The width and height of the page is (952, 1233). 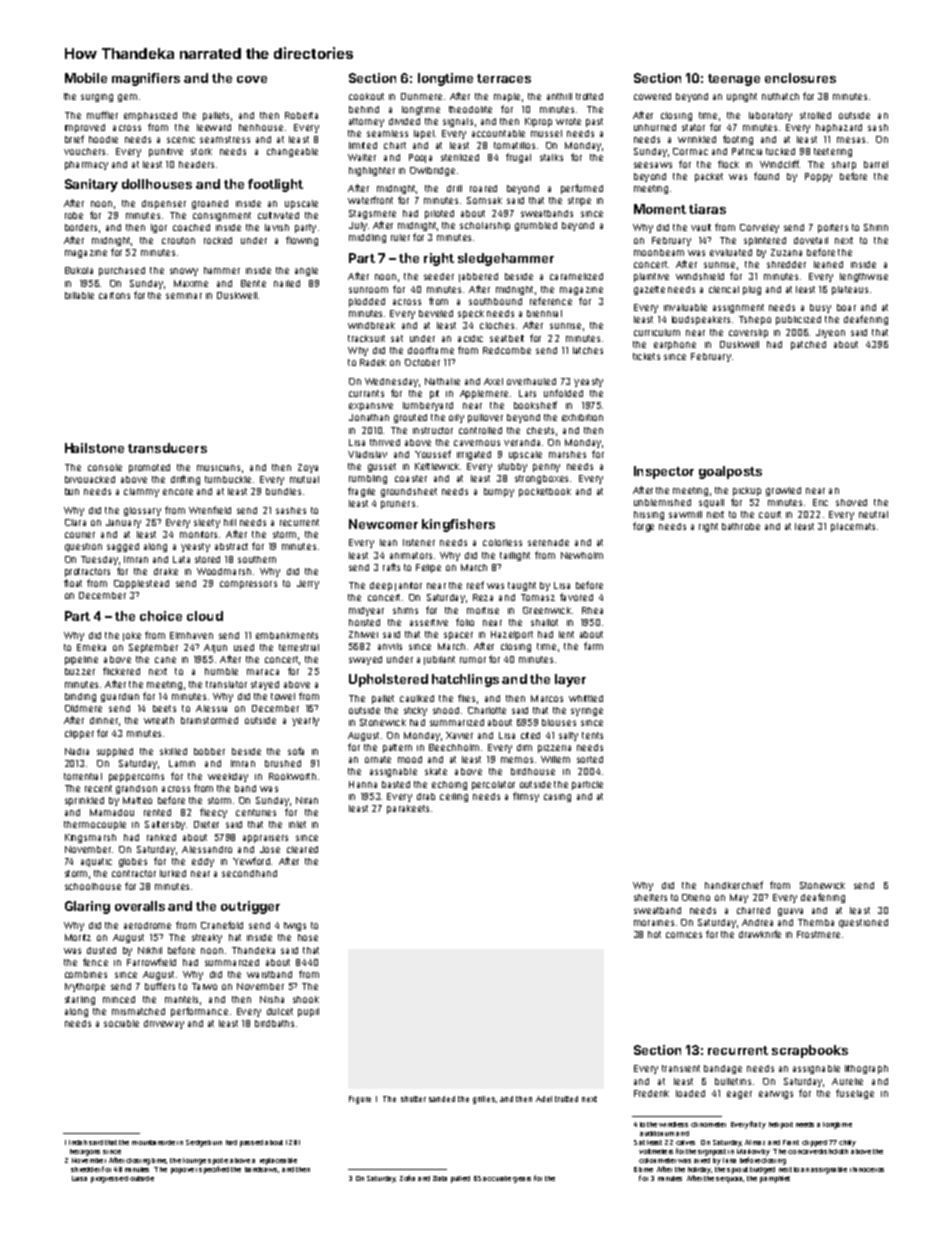 I want to click on drawknife, so click(x=760, y=934).
